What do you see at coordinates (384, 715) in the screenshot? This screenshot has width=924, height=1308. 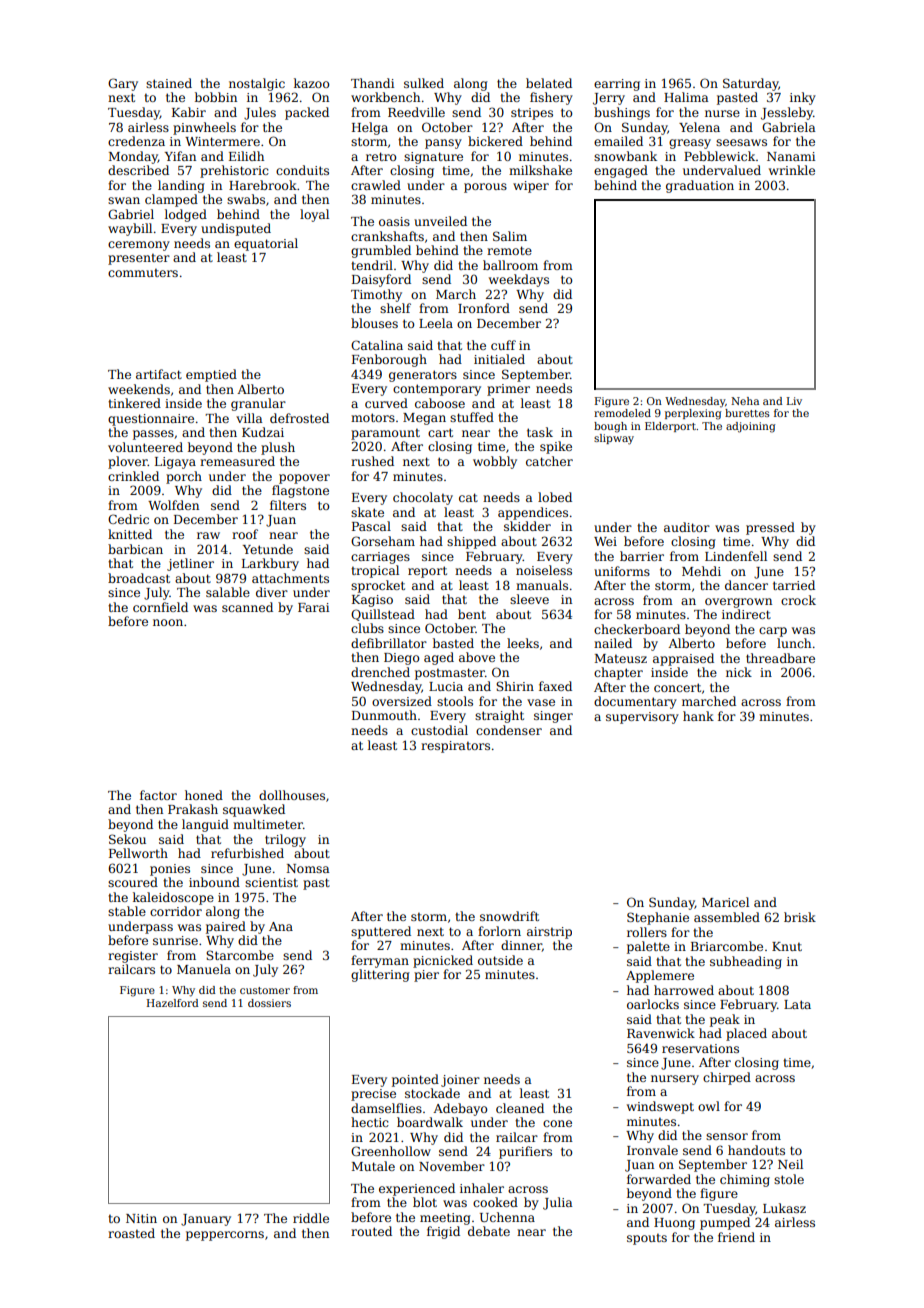 I see `Dunmouth` at bounding box center [384, 715].
